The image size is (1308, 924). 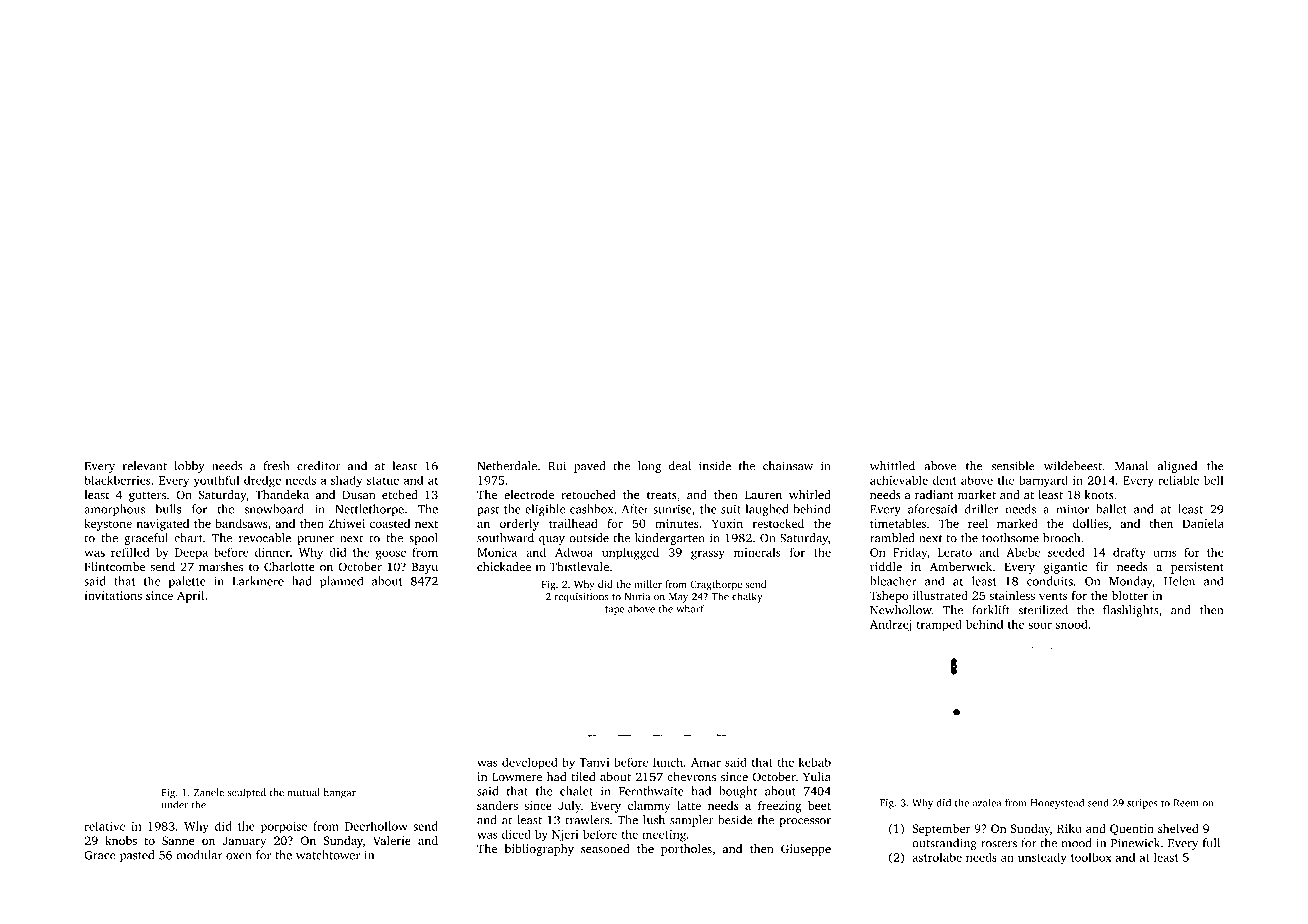 What do you see at coordinates (677, 523) in the document?
I see `minutes` at bounding box center [677, 523].
